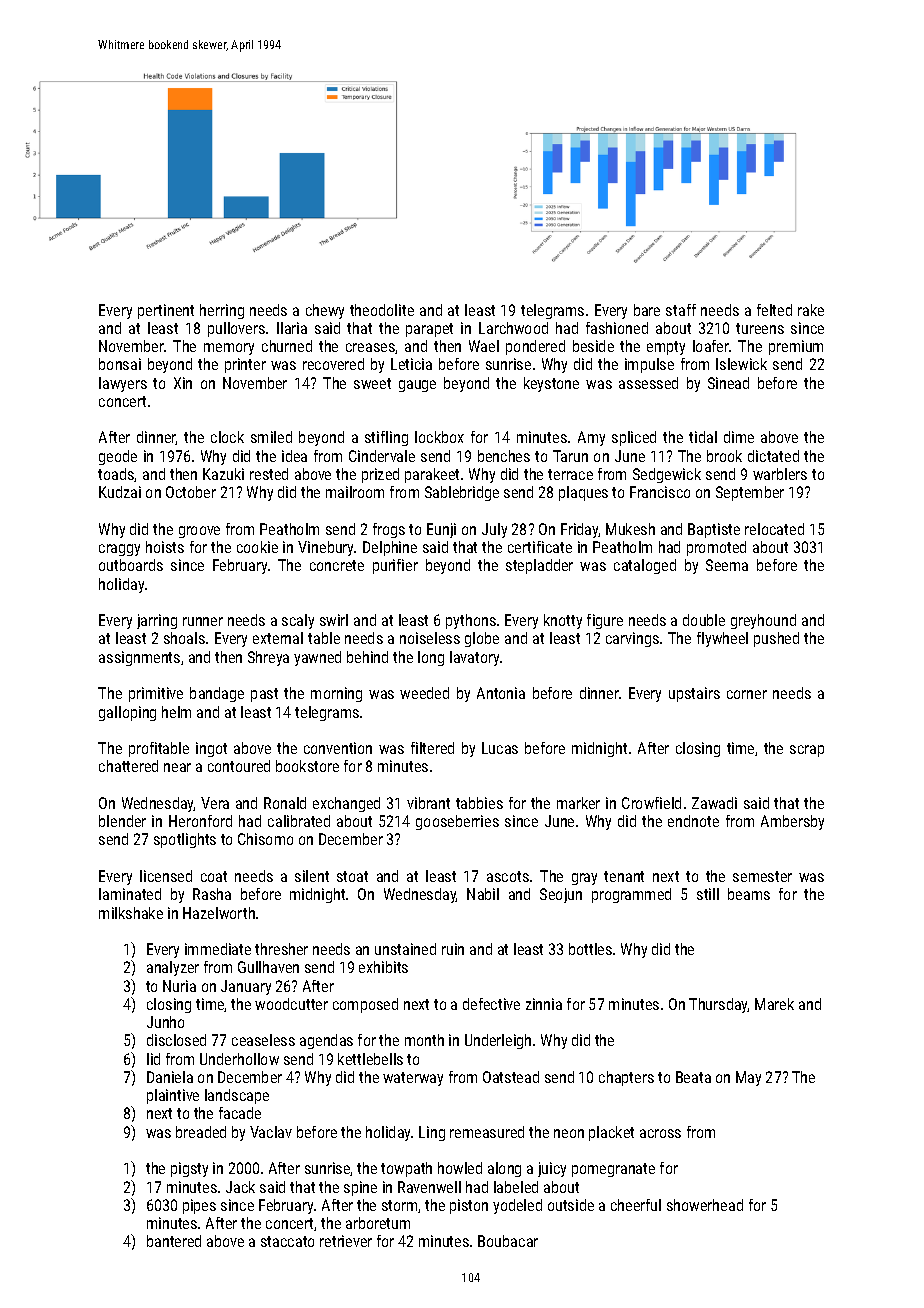  What do you see at coordinates (508, 1241) in the screenshot?
I see `Boubacar` at bounding box center [508, 1241].
